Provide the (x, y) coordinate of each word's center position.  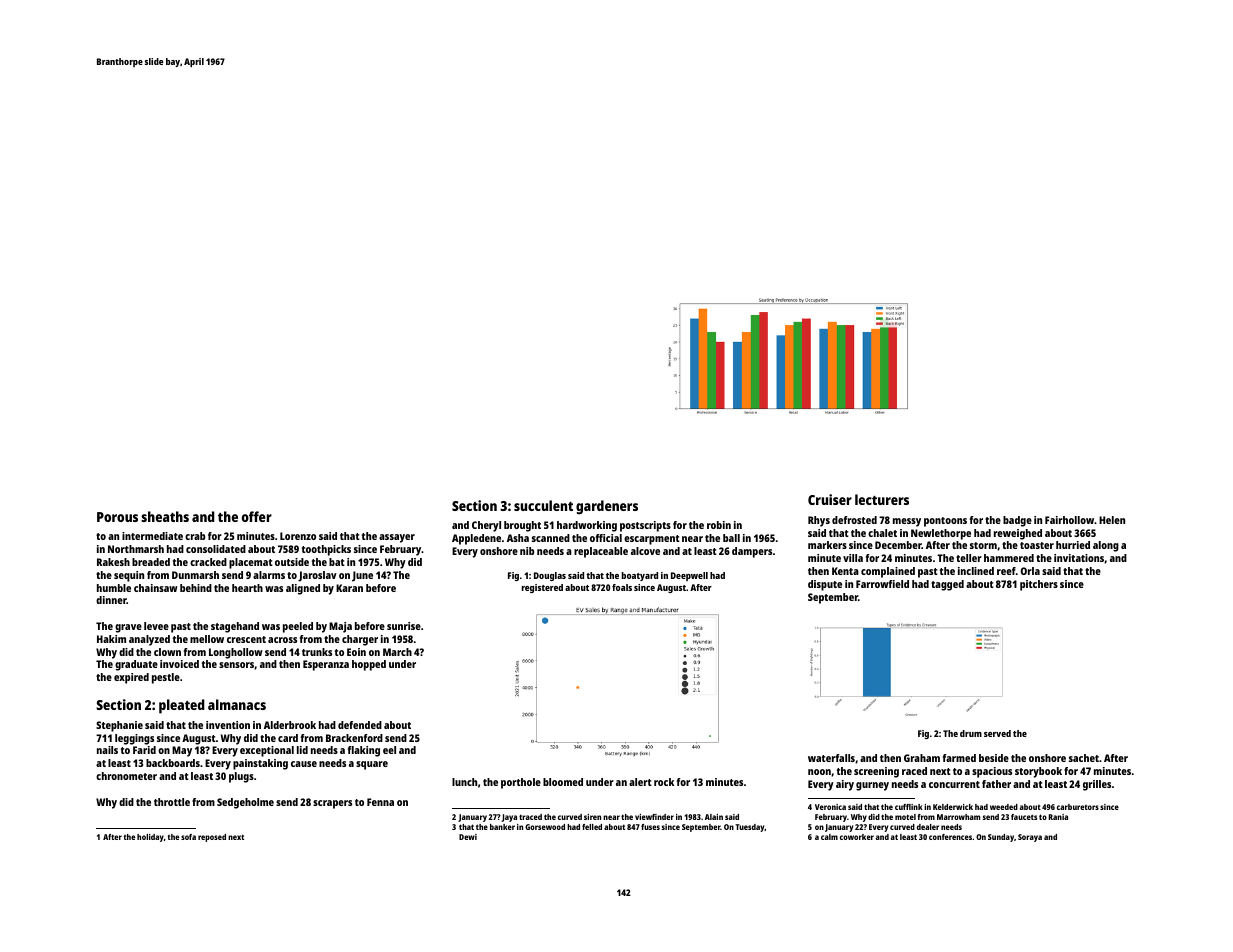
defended (360, 725)
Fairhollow (1069, 520)
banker (502, 827)
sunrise (404, 626)
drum (971, 733)
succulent (543, 505)
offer (257, 516)
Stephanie (119, 726)
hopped (369, 665)
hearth (247, 588)
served (997, 733)
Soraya (1030, 838)
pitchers (1039, 585)
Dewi (468, 837)
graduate (136, 665)
